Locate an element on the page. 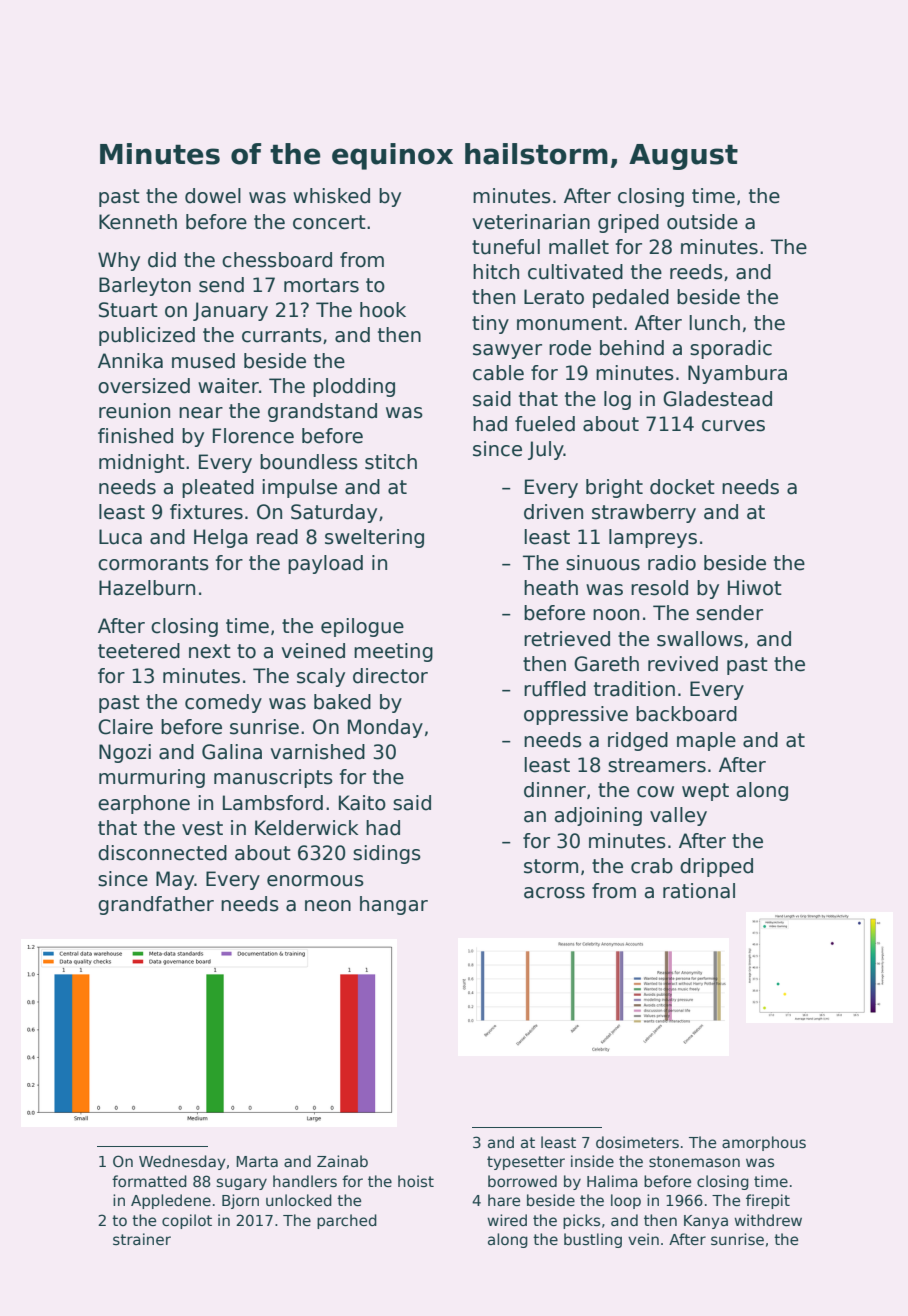 The width and height of the image is (908, 1316). tiny is located at coordinates (490, 324).
